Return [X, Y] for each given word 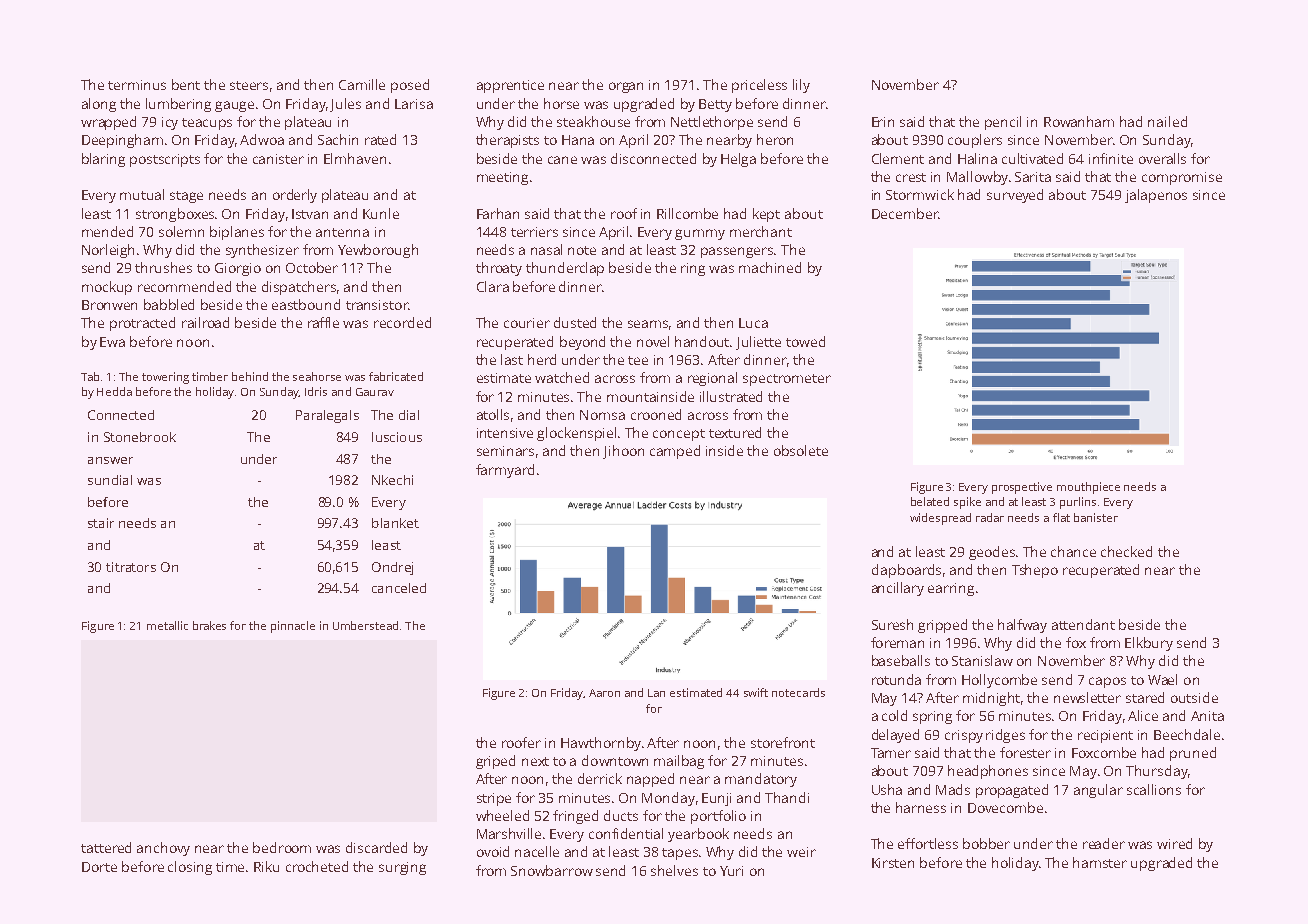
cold [894, 715]
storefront [783, 742]
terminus [137, 85]
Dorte [99, 867]
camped [675, 452]
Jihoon [623, 452]
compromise [1182, 178]
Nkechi [392, 480]
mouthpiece [1088, 488]
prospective [1022, 488]
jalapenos [1156, 196]
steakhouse [593, 121]
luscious [397, 437]
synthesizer [262, 251]
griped [495, 762]
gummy [700, 234]
